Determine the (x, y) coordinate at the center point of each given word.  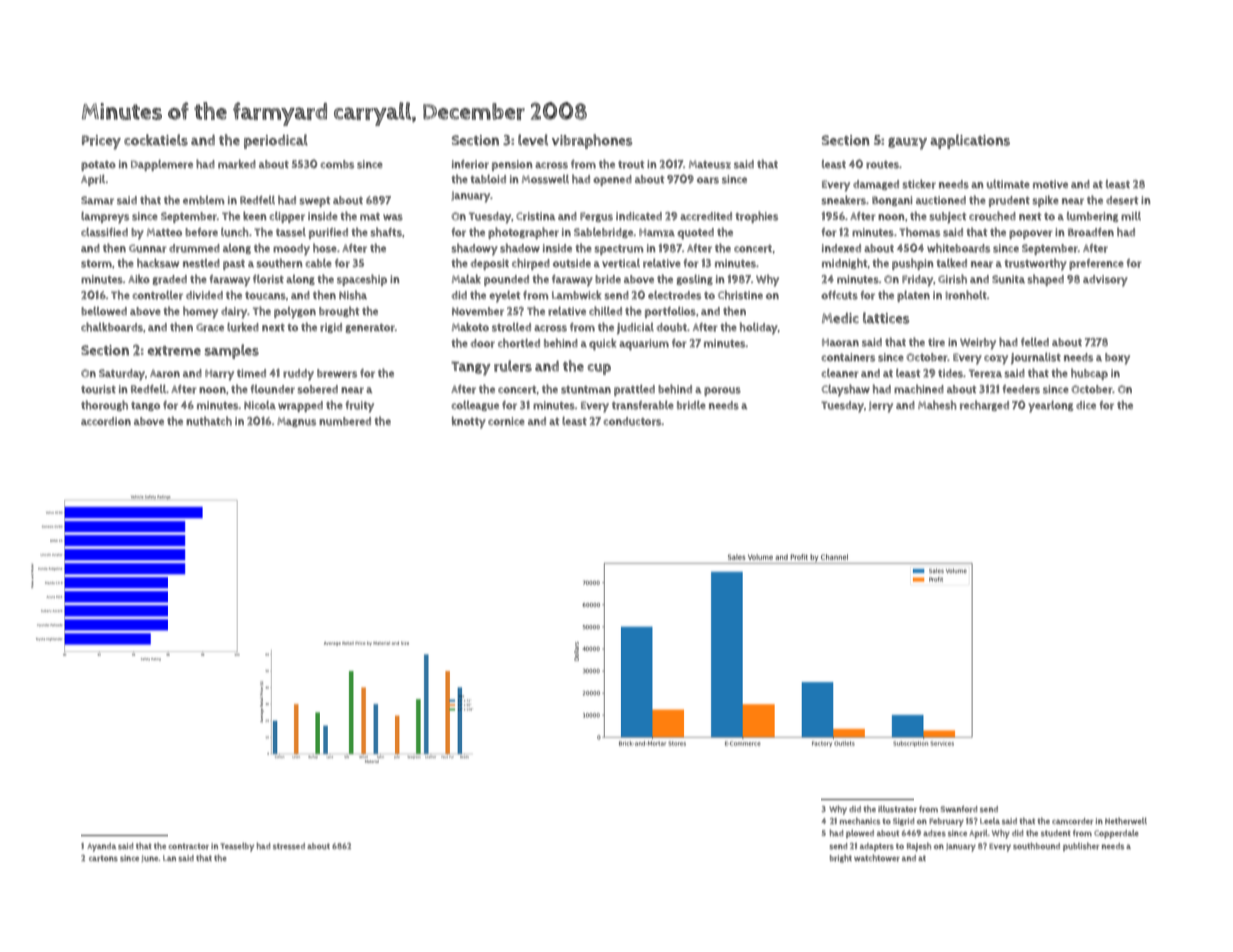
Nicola (260, 404)
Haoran (840, 343)
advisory (1105, 281)
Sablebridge (604, 233)
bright (841, 859)
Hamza (657, 232)
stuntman (586, 390)
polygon (295, 313)
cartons (103, 859)
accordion (106, 421)
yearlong (1050, 406)
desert (1122, 200)
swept (314, 202)
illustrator (897, 809)
